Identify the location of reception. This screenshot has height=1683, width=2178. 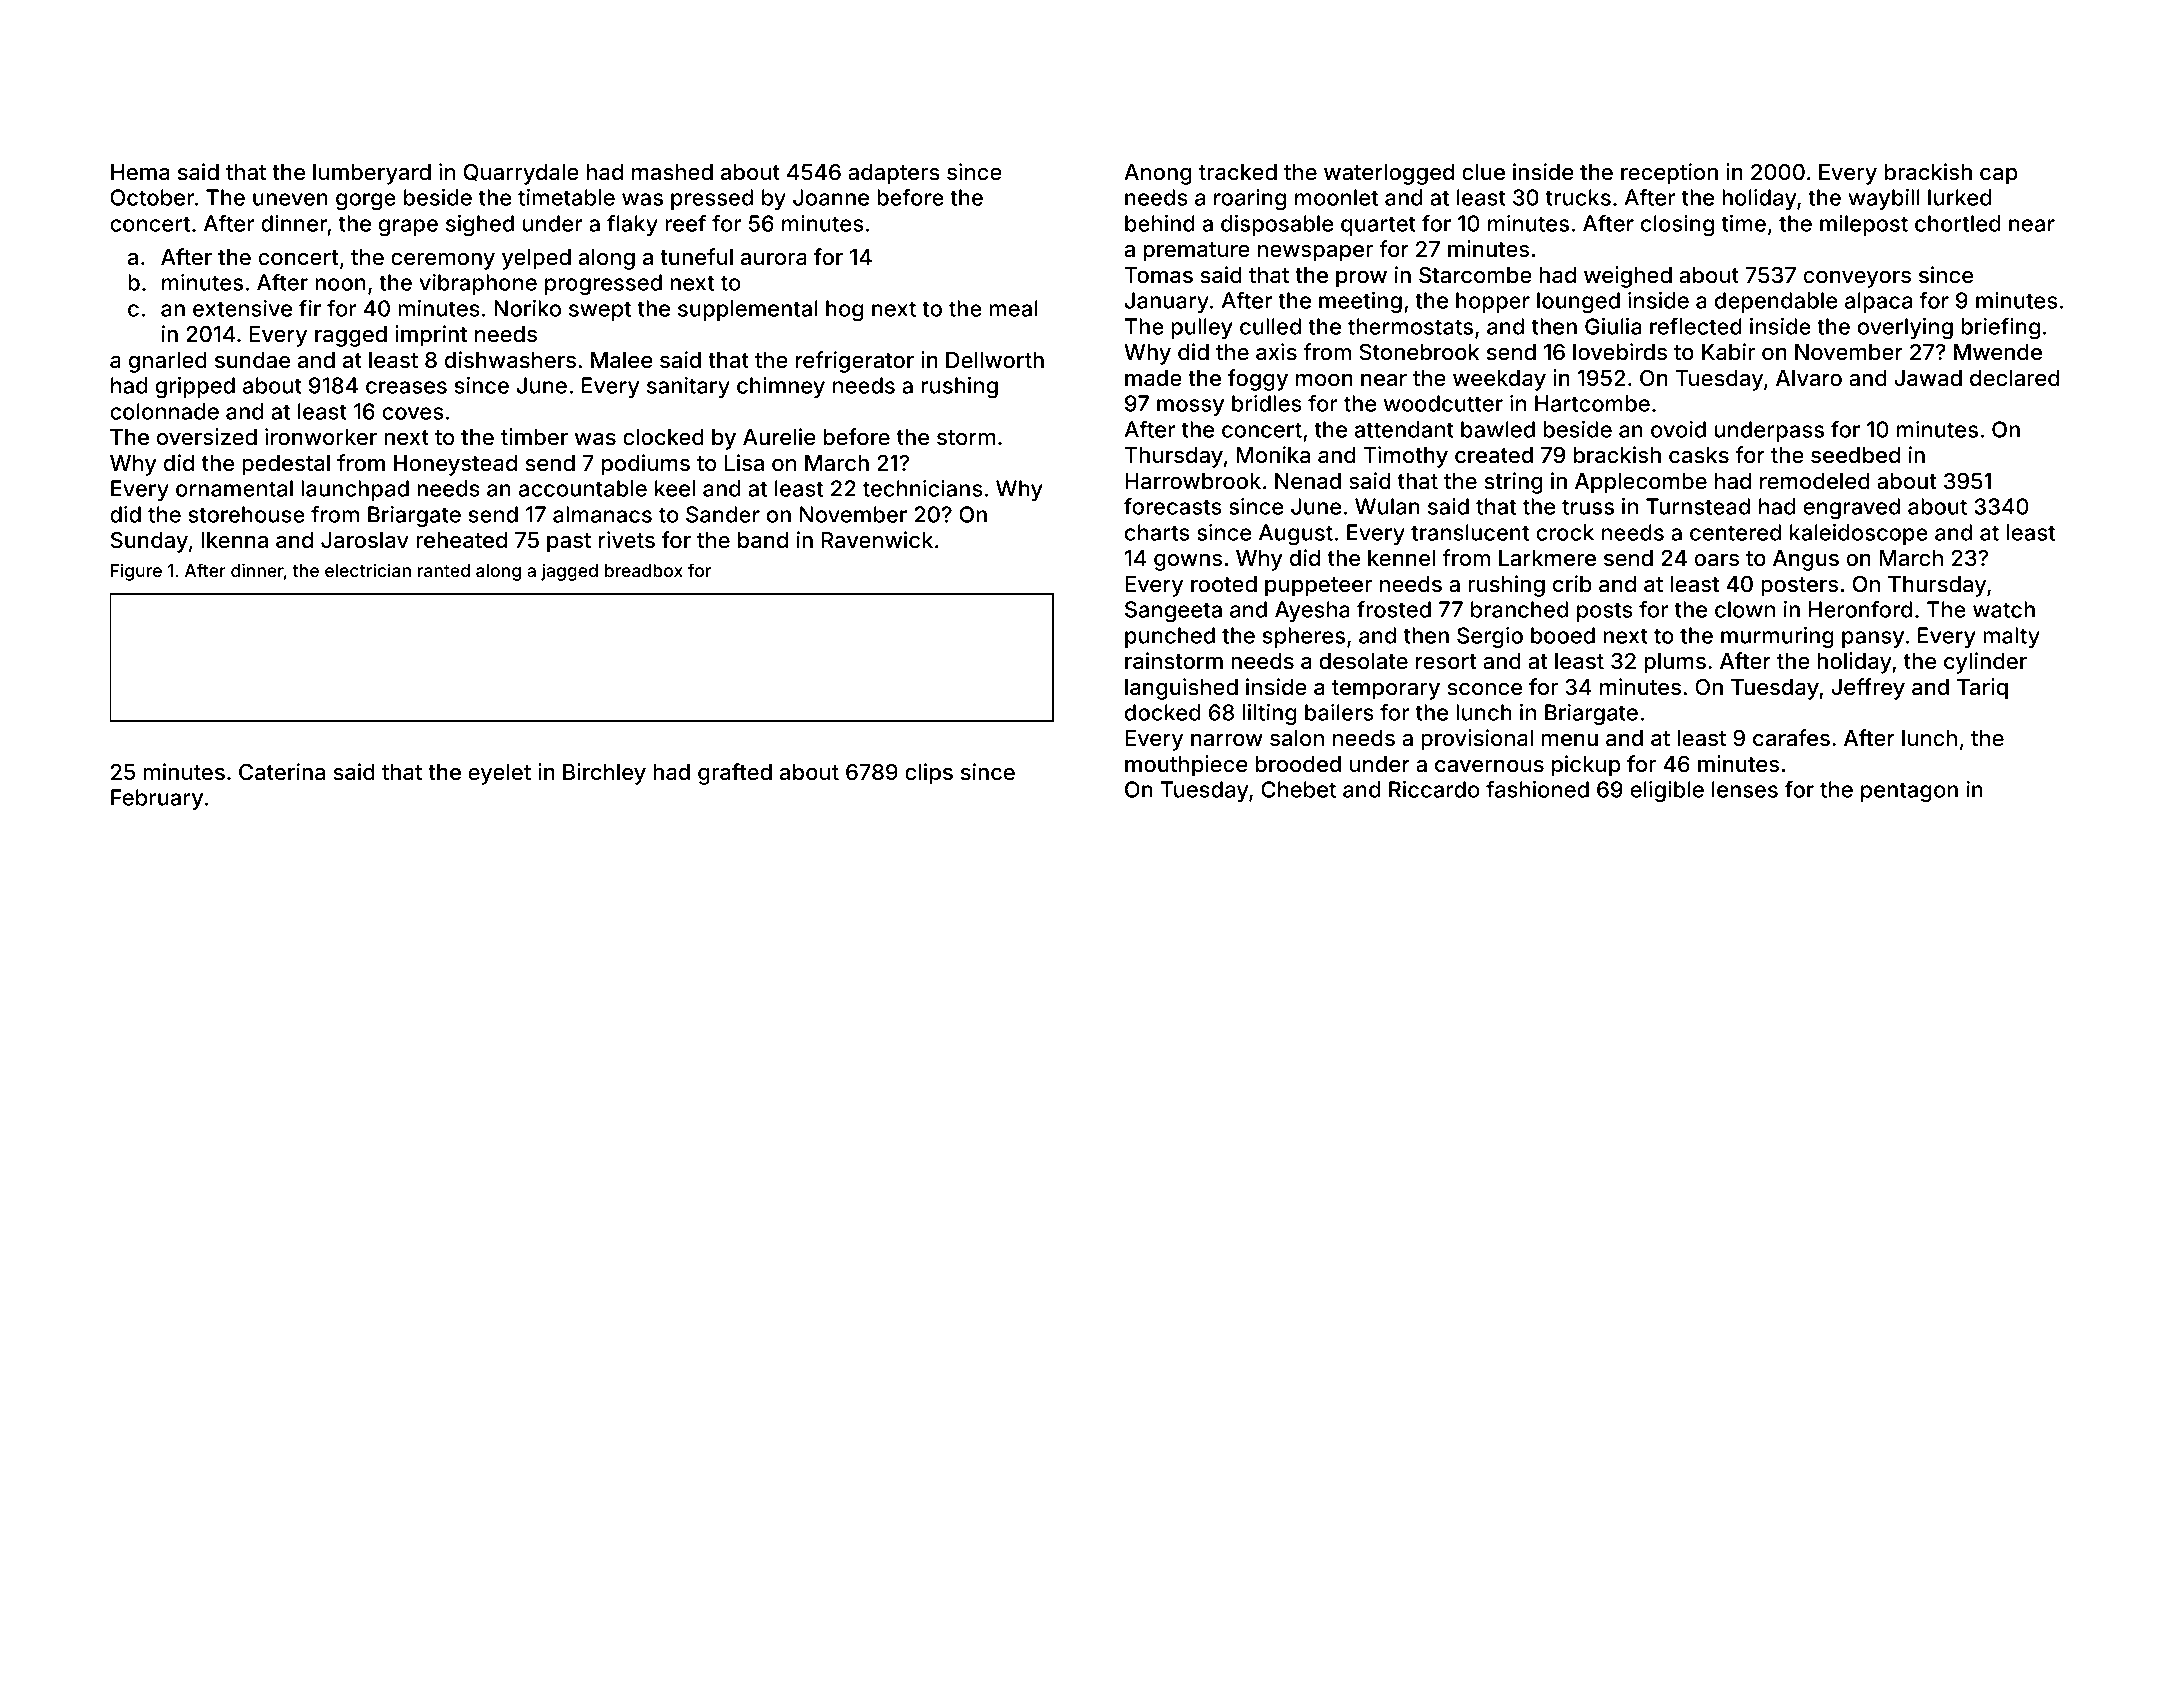
(1669, 174).
